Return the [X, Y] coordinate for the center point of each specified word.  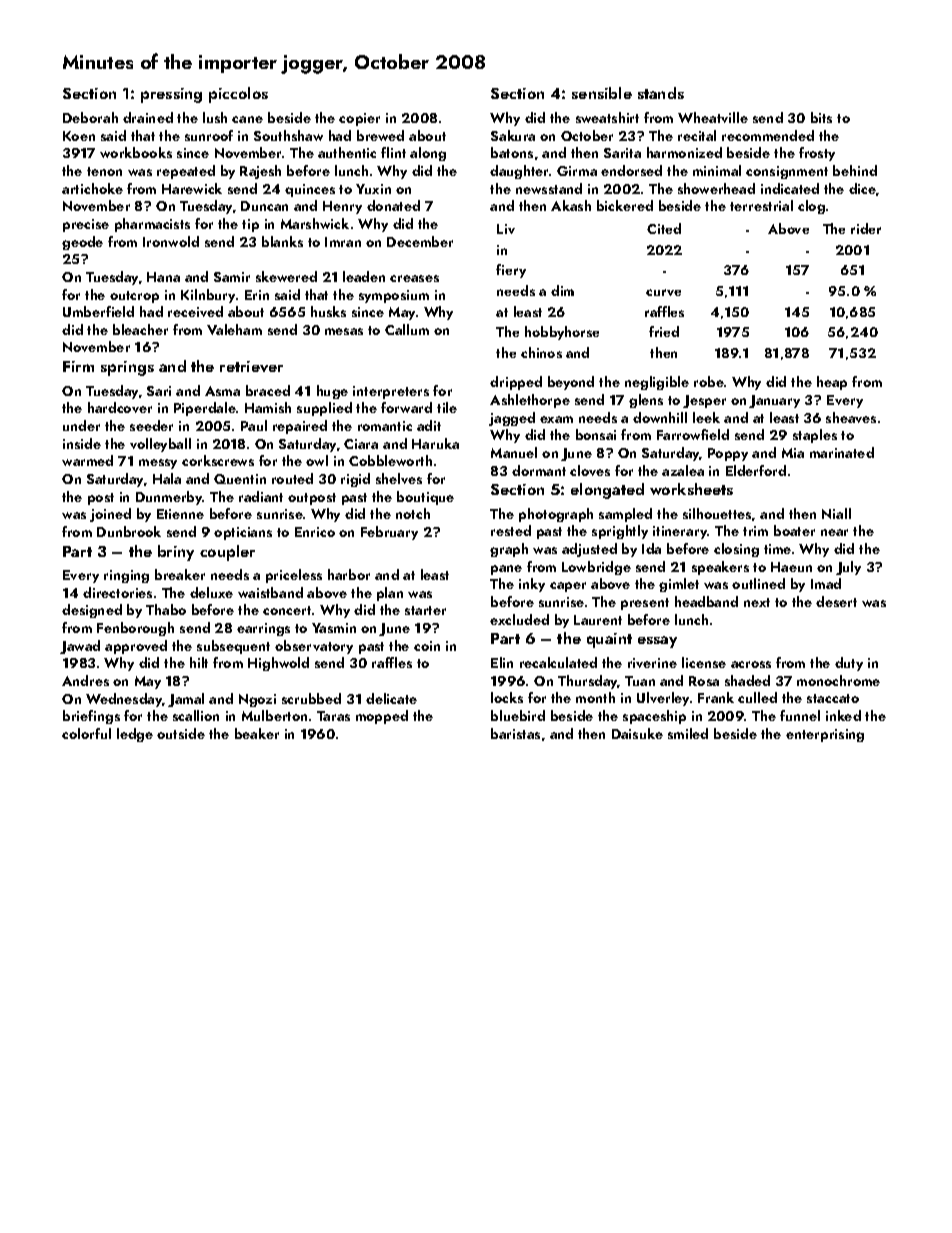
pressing [171, 95]
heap [832, 383]
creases [414, 278]
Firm [78, 366]
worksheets [691, 489]
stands [661, 93]
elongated [607, 491]
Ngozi [257, 700]
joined [110, 515]
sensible [602, 93]
